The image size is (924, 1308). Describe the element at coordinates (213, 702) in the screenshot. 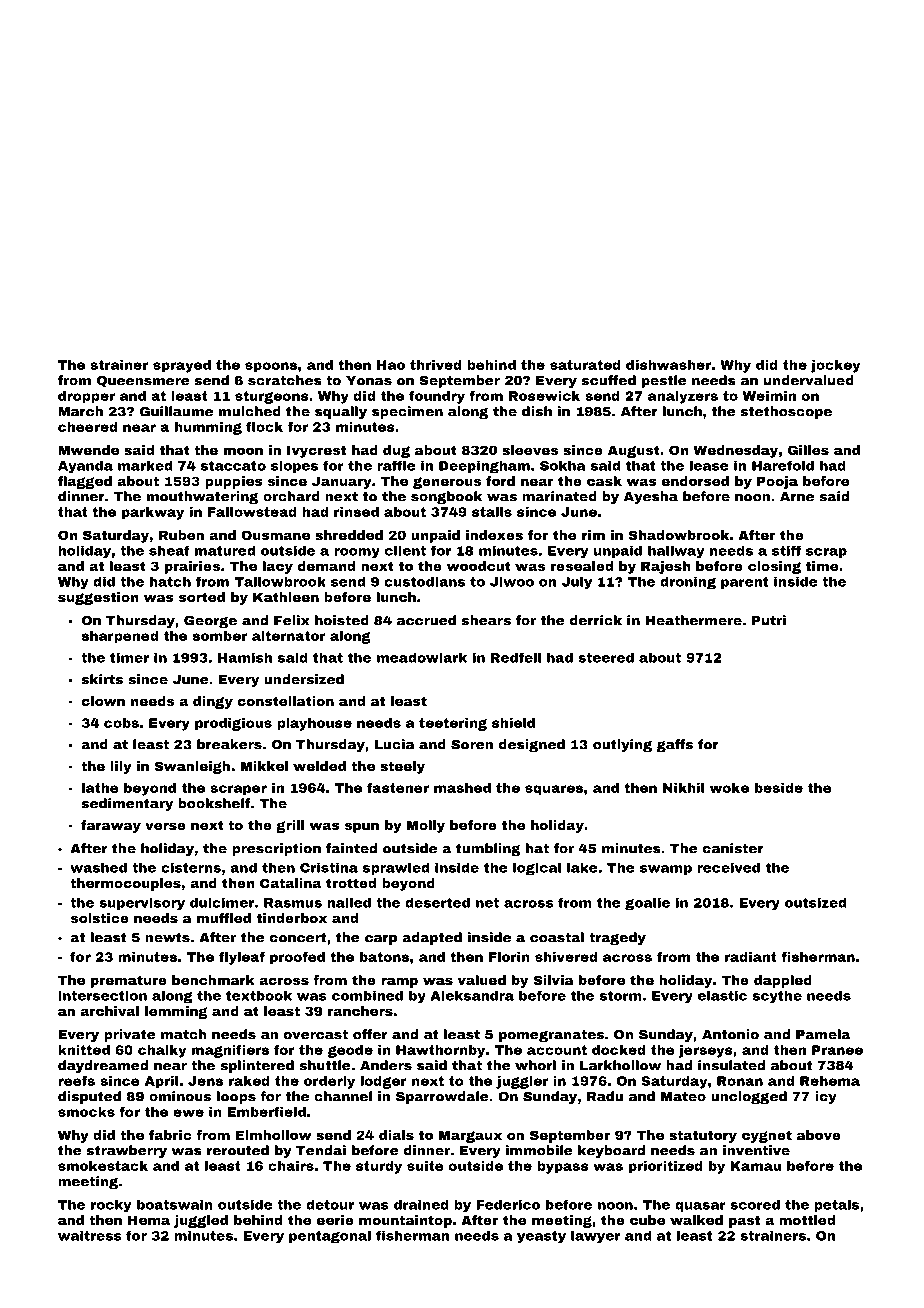

I see `dingy` at that location.
